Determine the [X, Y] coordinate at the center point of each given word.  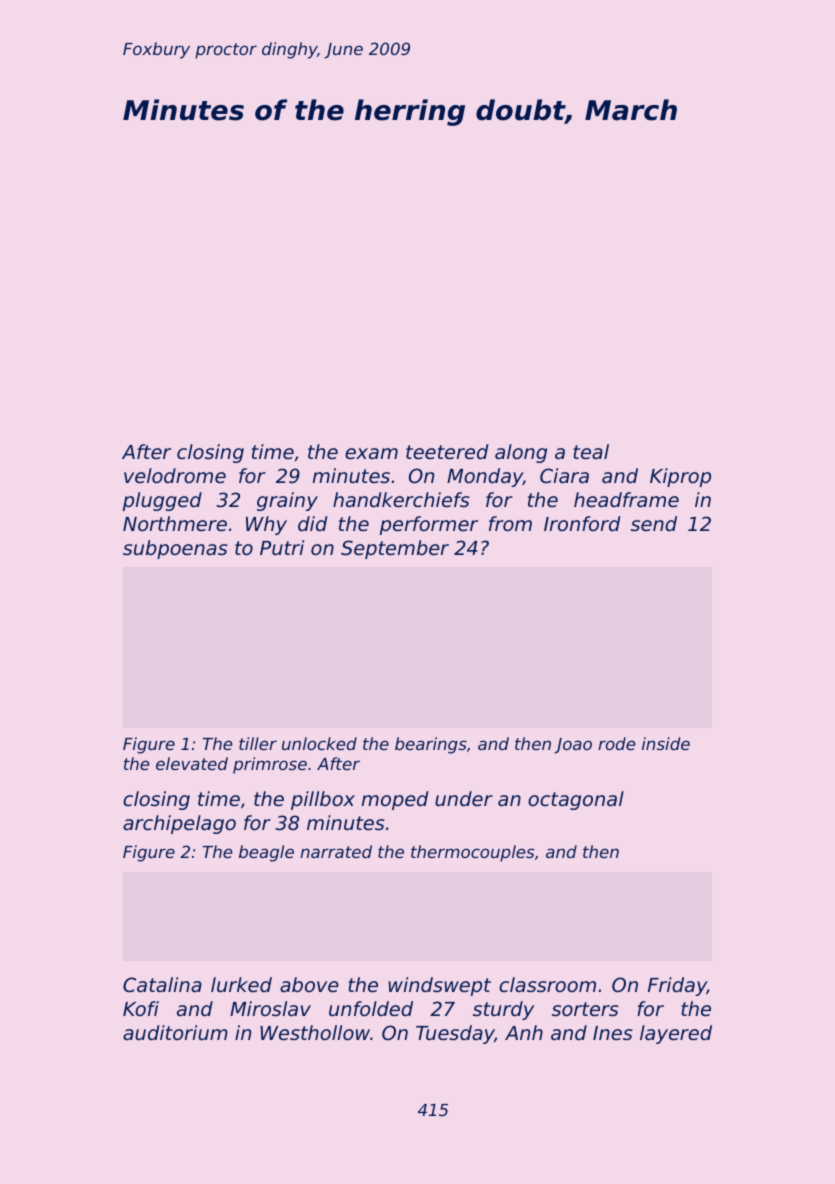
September [395, 549]
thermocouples [472, 853]
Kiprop [680, 477]
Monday [485, 477]
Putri [282, 547]
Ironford [582, 523]
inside [666, 743]
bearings [431, 745]
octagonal [576, 800]
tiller [258, 743]
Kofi [141, 1008]
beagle [266, 853]
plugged [162, 501]
